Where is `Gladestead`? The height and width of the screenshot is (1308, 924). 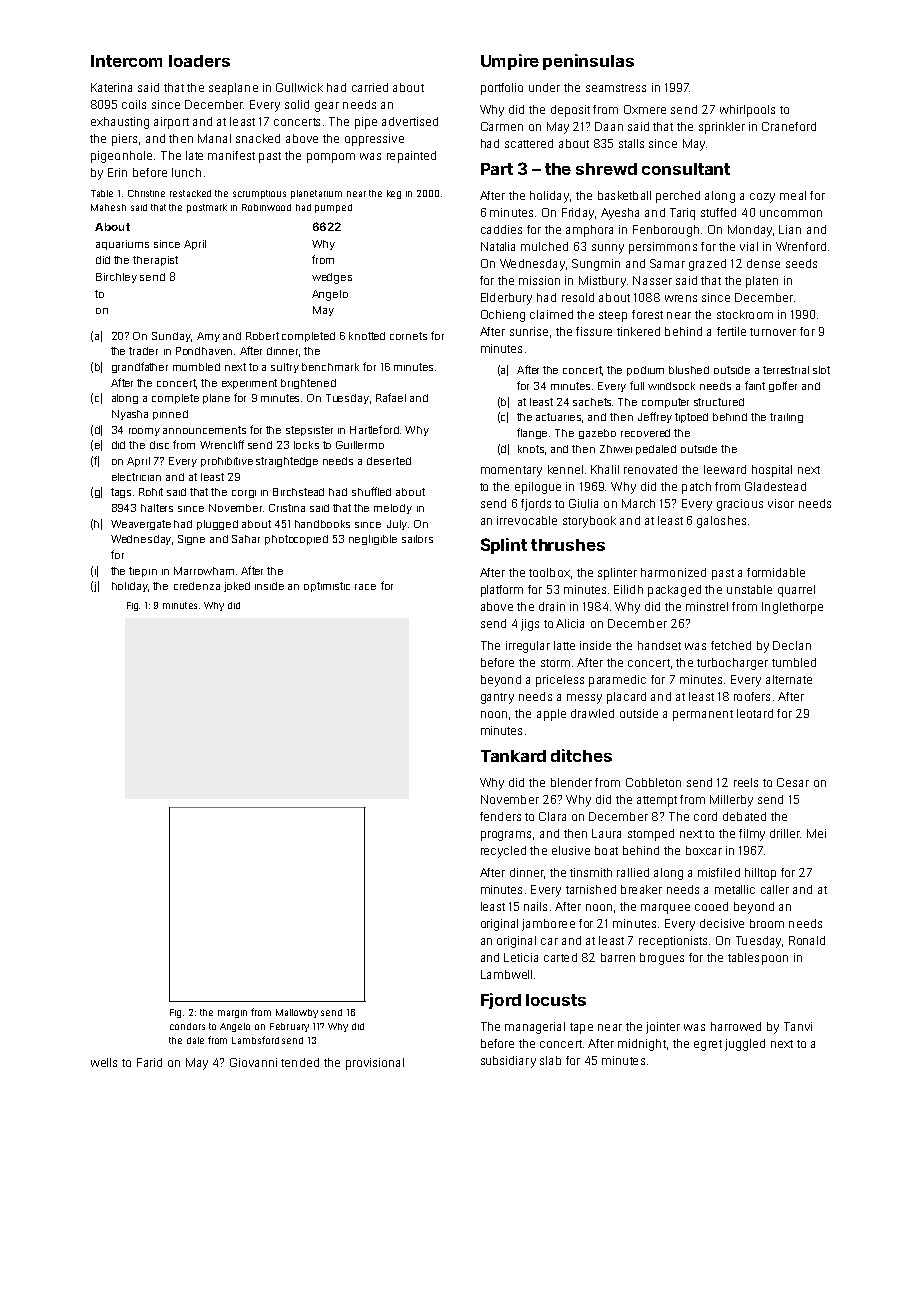 Gladestead is located at coordinates (775, 486).
